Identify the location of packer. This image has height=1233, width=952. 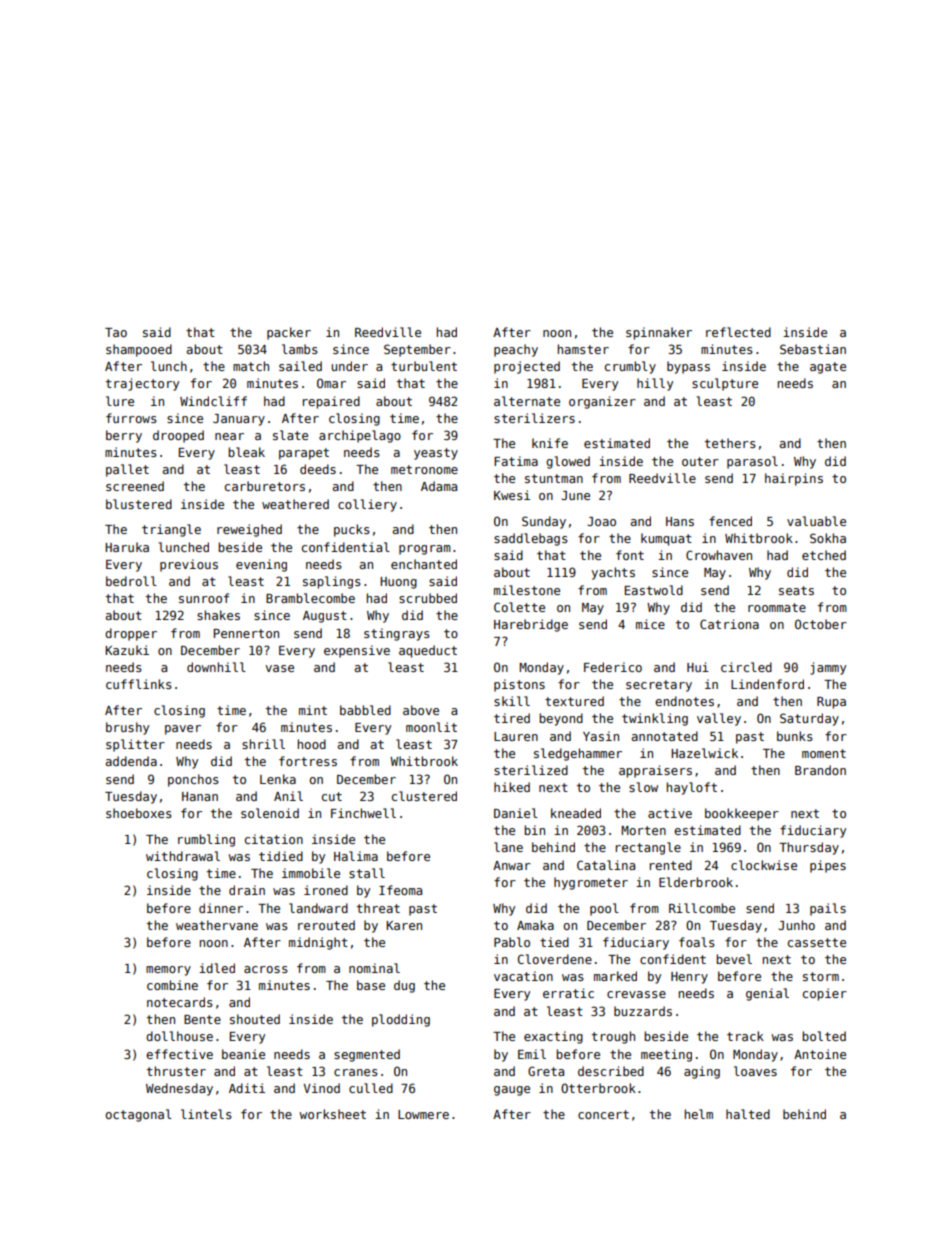
(289, 333).
